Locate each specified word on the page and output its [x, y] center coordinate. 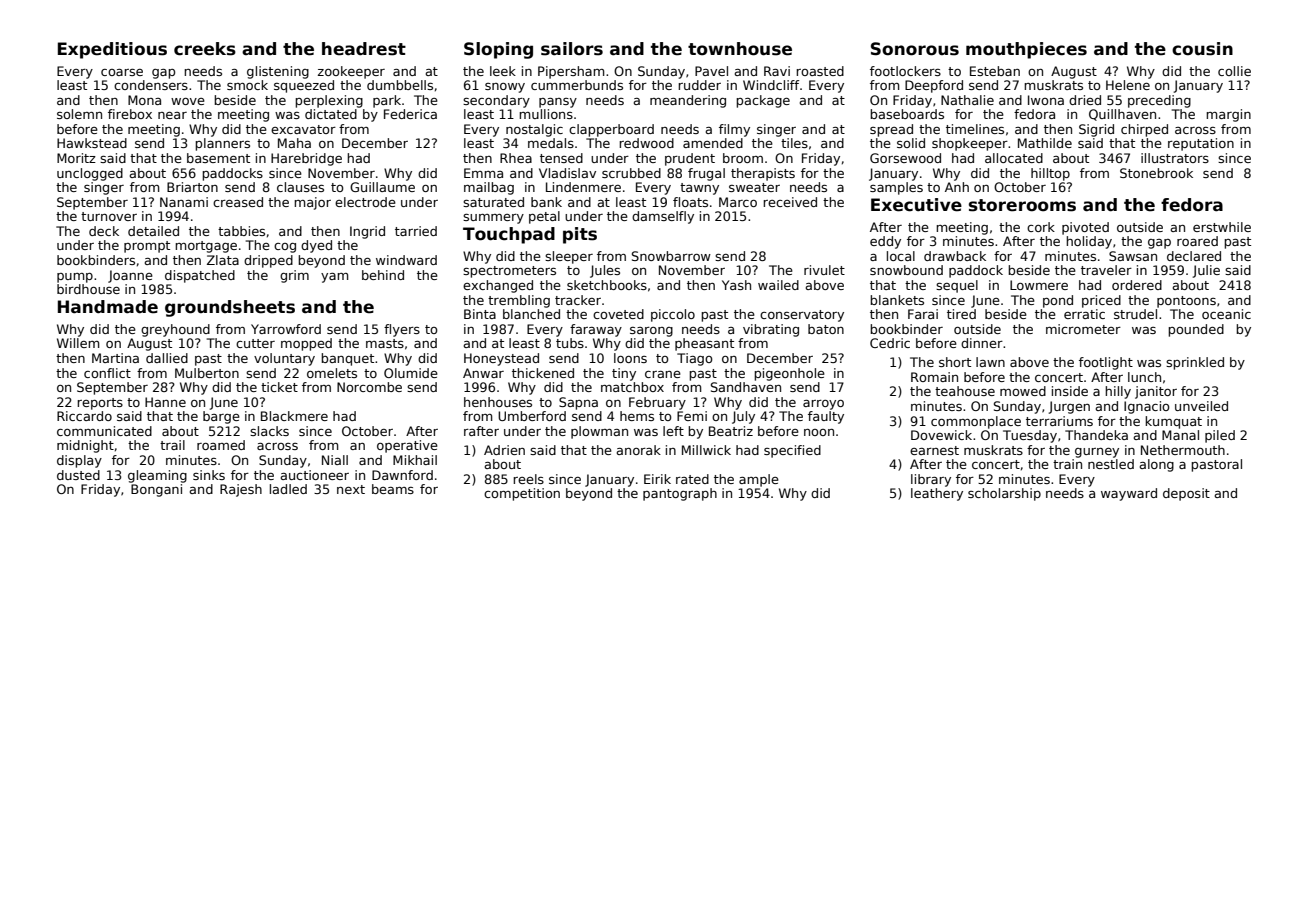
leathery [937, 494]
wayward [1129, 494]
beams [393, 489]
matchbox [632, 387]
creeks [205, 49]
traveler [1106, 270]
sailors [572, 49]
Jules [605, 271]
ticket [279, 387]
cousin [1202, 49]
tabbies [241, 231]
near [172, 115]
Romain [934, 377]
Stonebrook [1156, 173]
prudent [690, 159]
